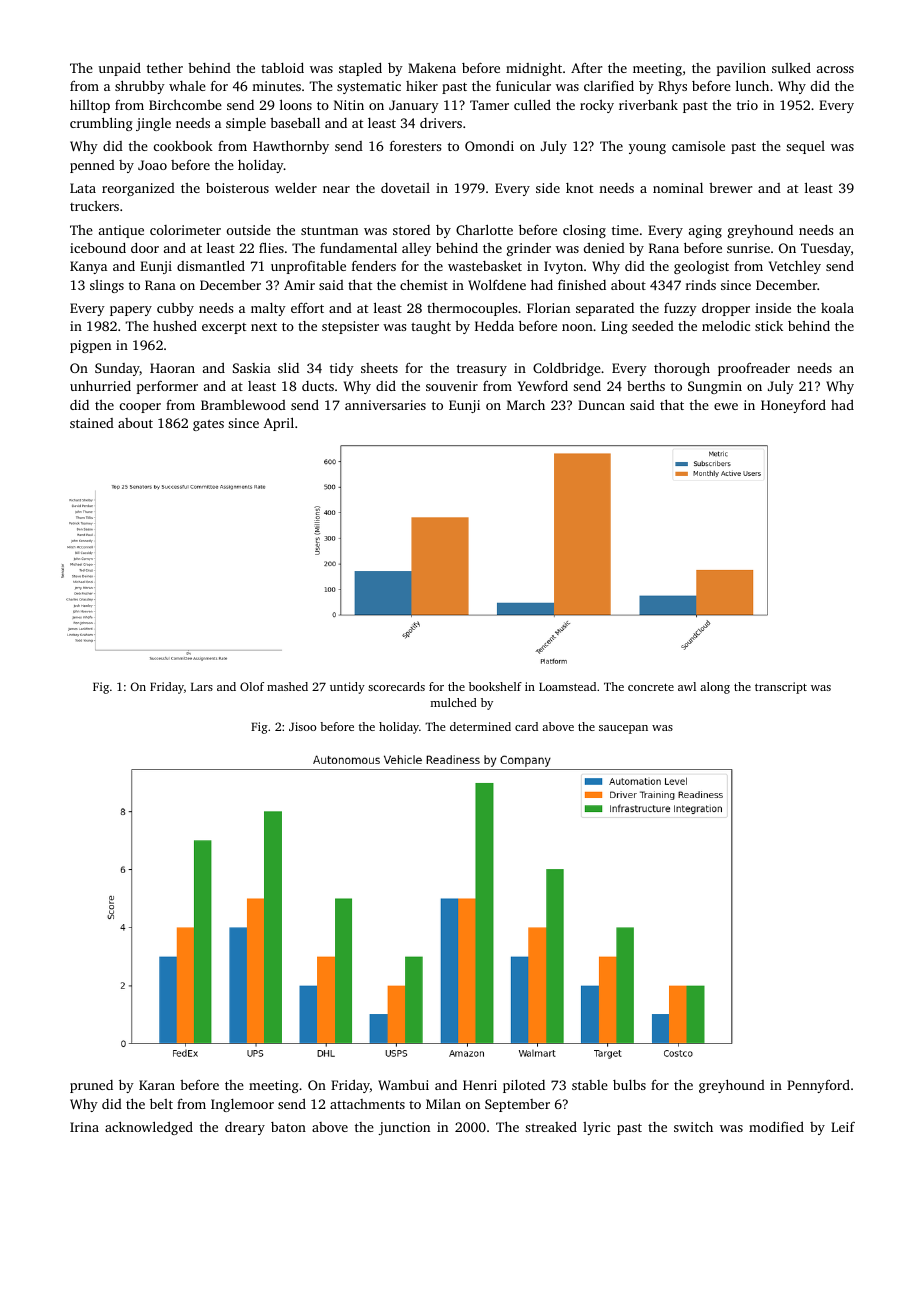  Describe the element at coordinates (534, 69) in the screenshot. I see `midnight` at that location.
